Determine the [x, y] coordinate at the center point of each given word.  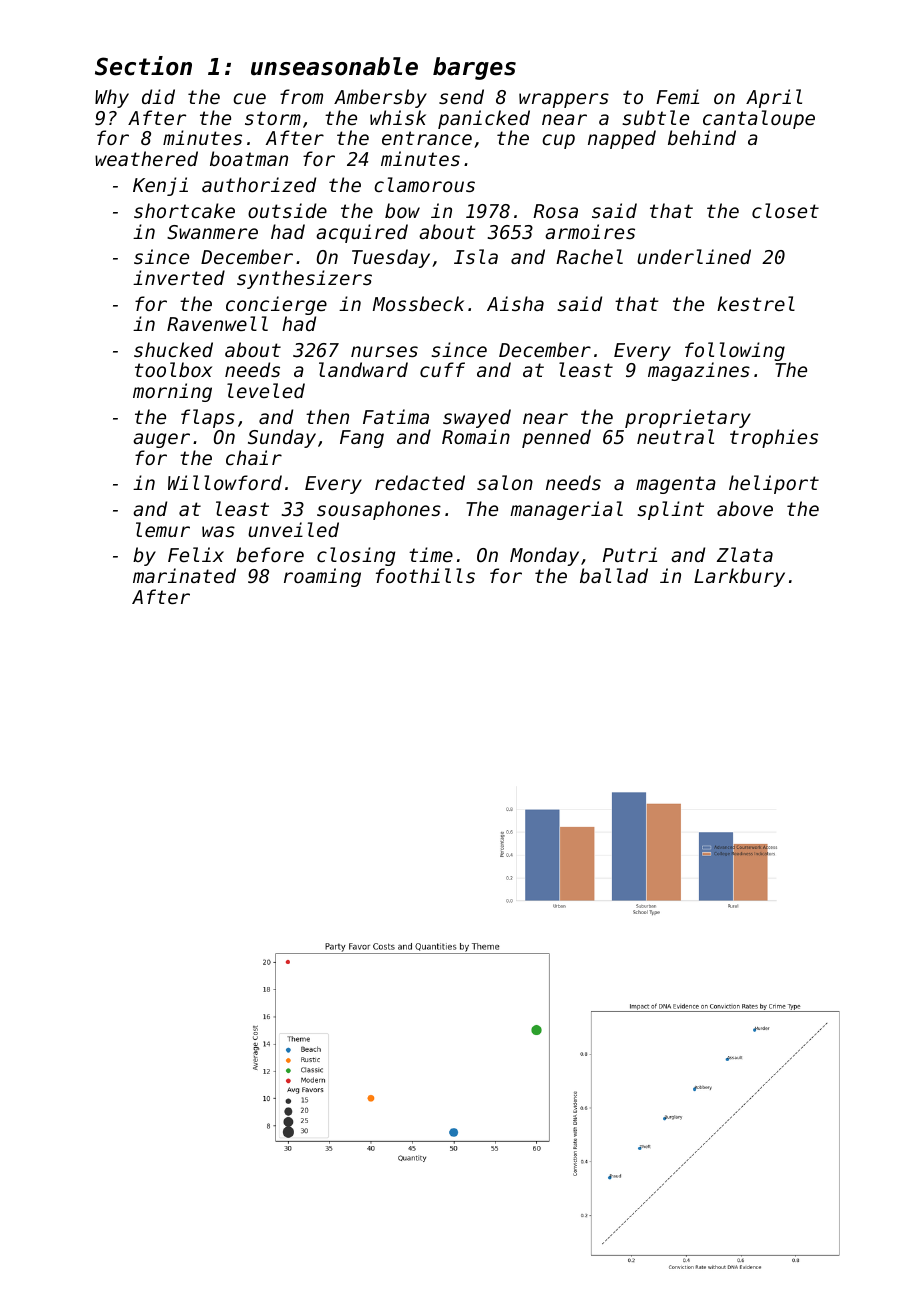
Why [112, 98]
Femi [677, 96]
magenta [676, 485]
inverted [179, 277]
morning [172, 392]
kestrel [756, 303]
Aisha [515, 303]
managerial [566, 510]
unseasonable [334, 66]
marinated [184, 575]
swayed [477, 418]
